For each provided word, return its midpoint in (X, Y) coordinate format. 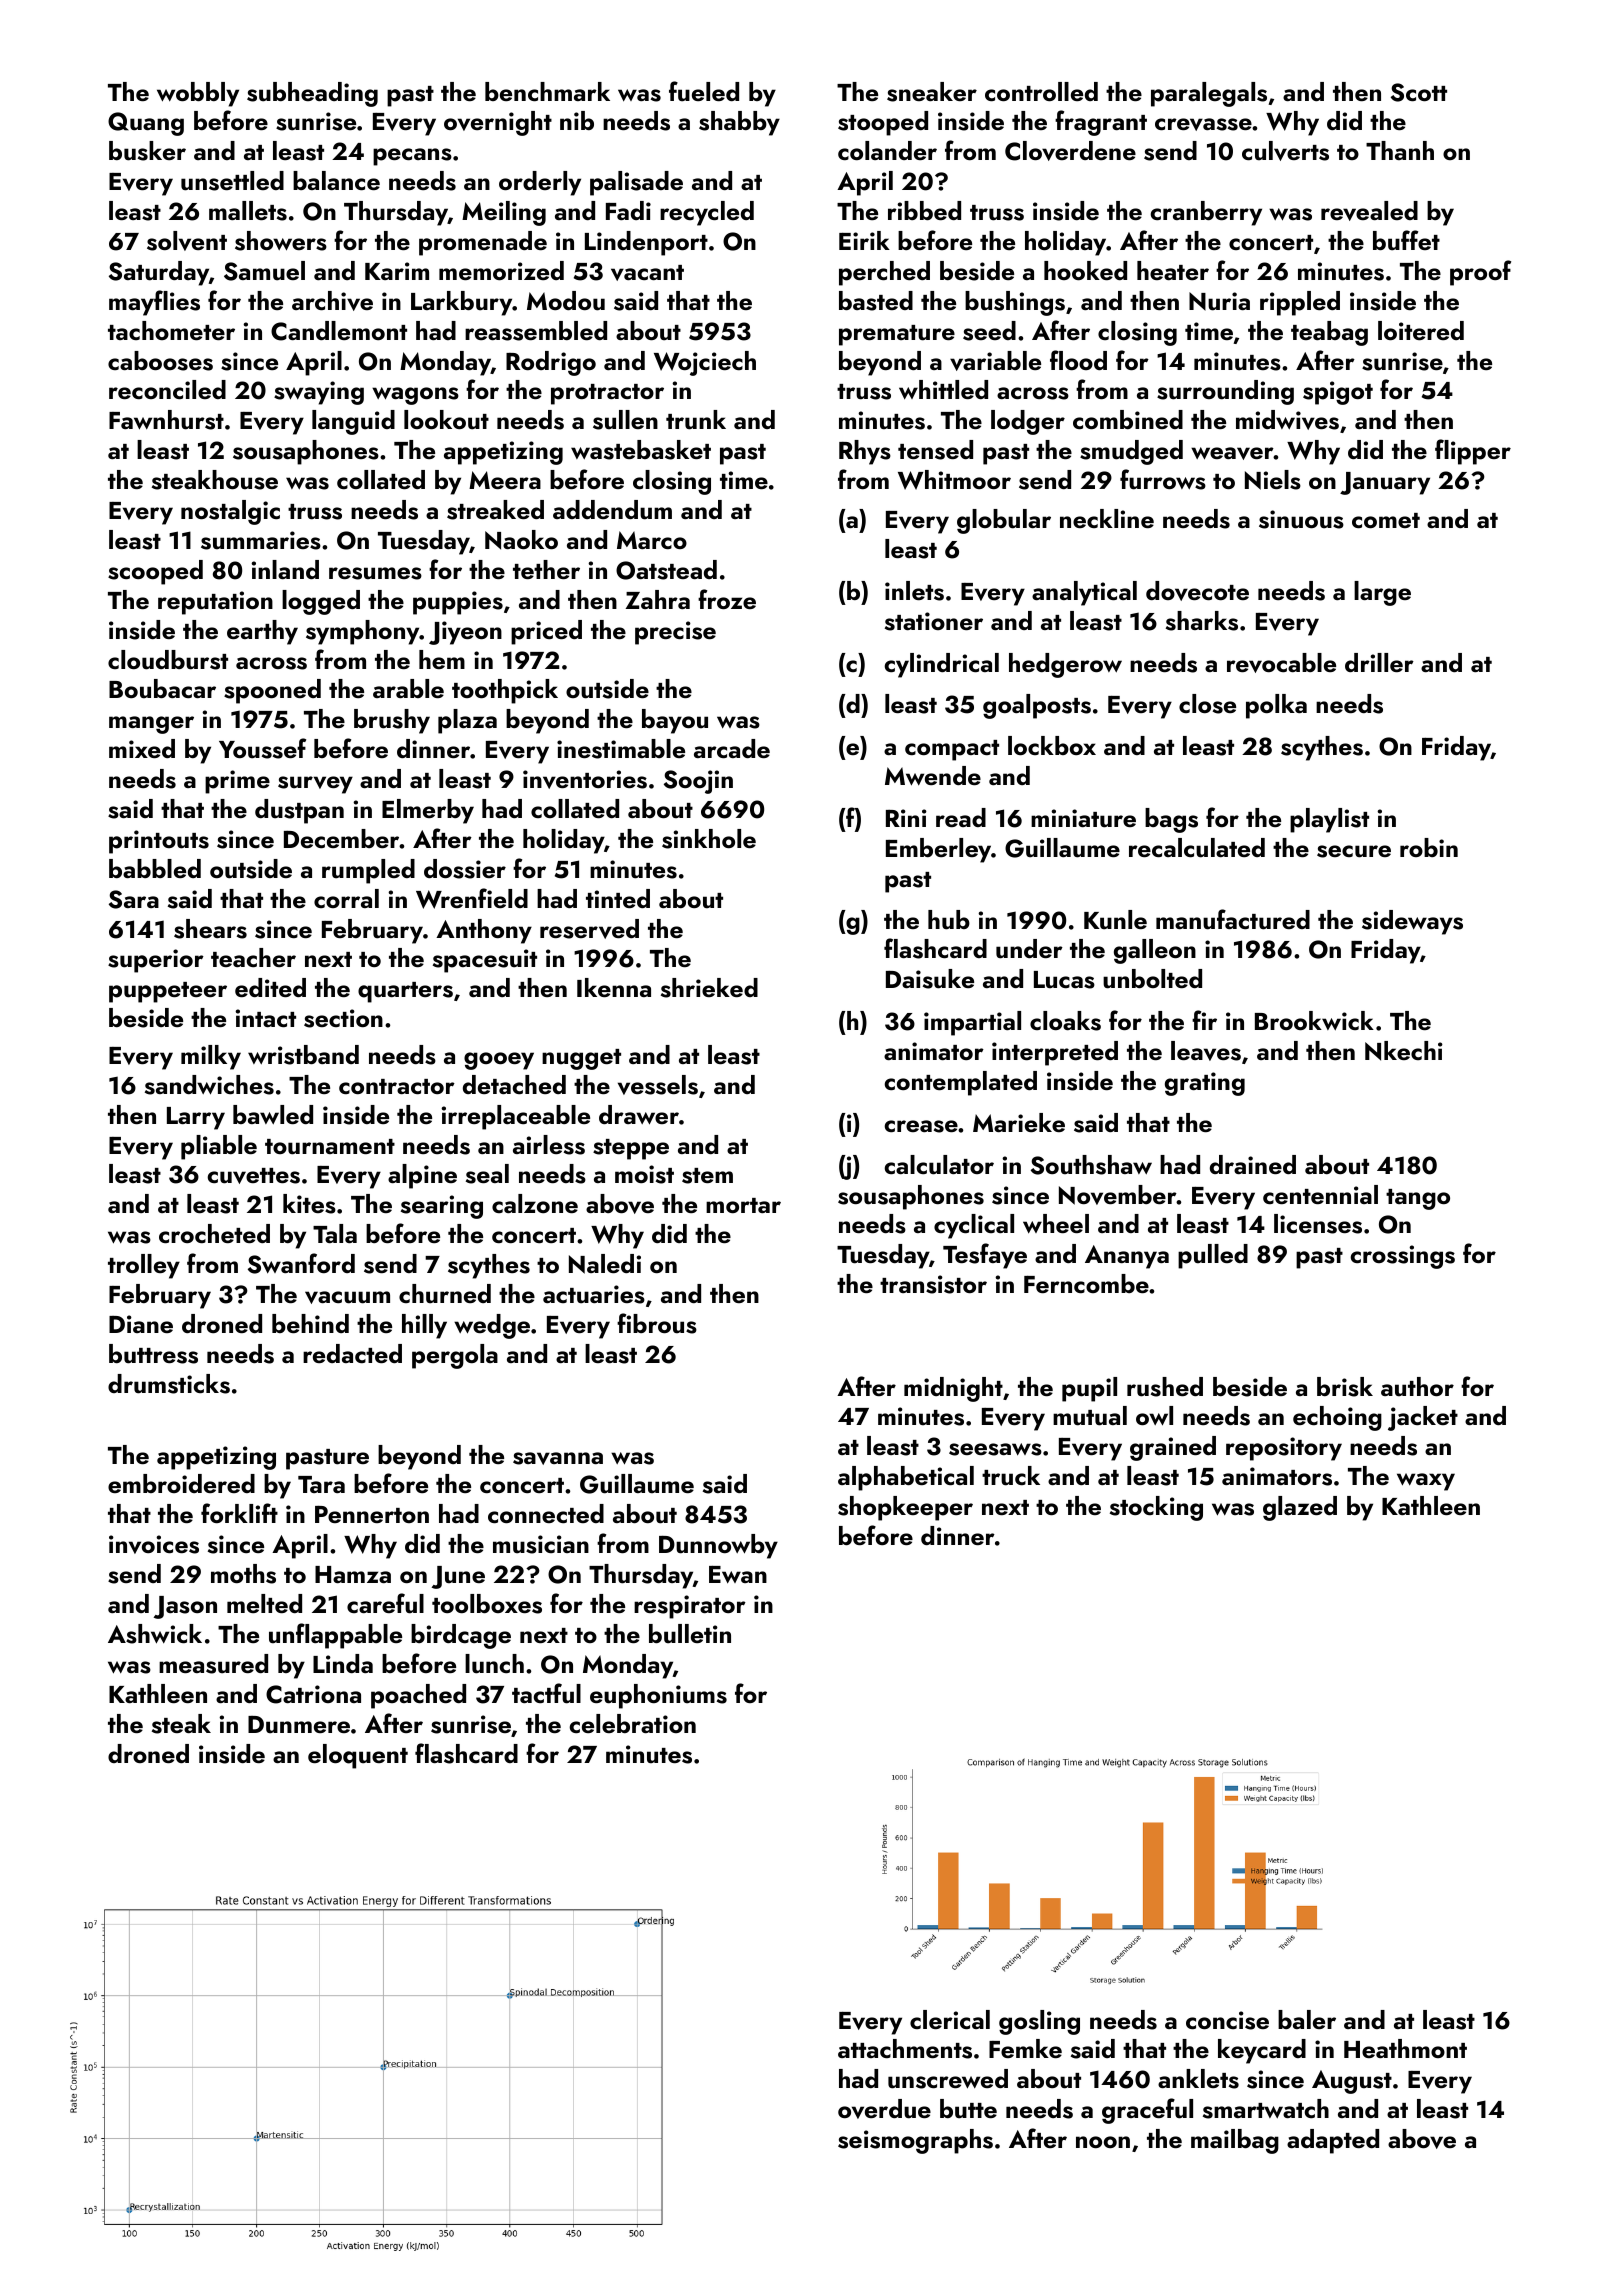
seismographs (915, 2141)
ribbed (924, 210)
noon (1103, 2142)
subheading (312, 94)
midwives (1287, 420)
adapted (1333, 2141)
